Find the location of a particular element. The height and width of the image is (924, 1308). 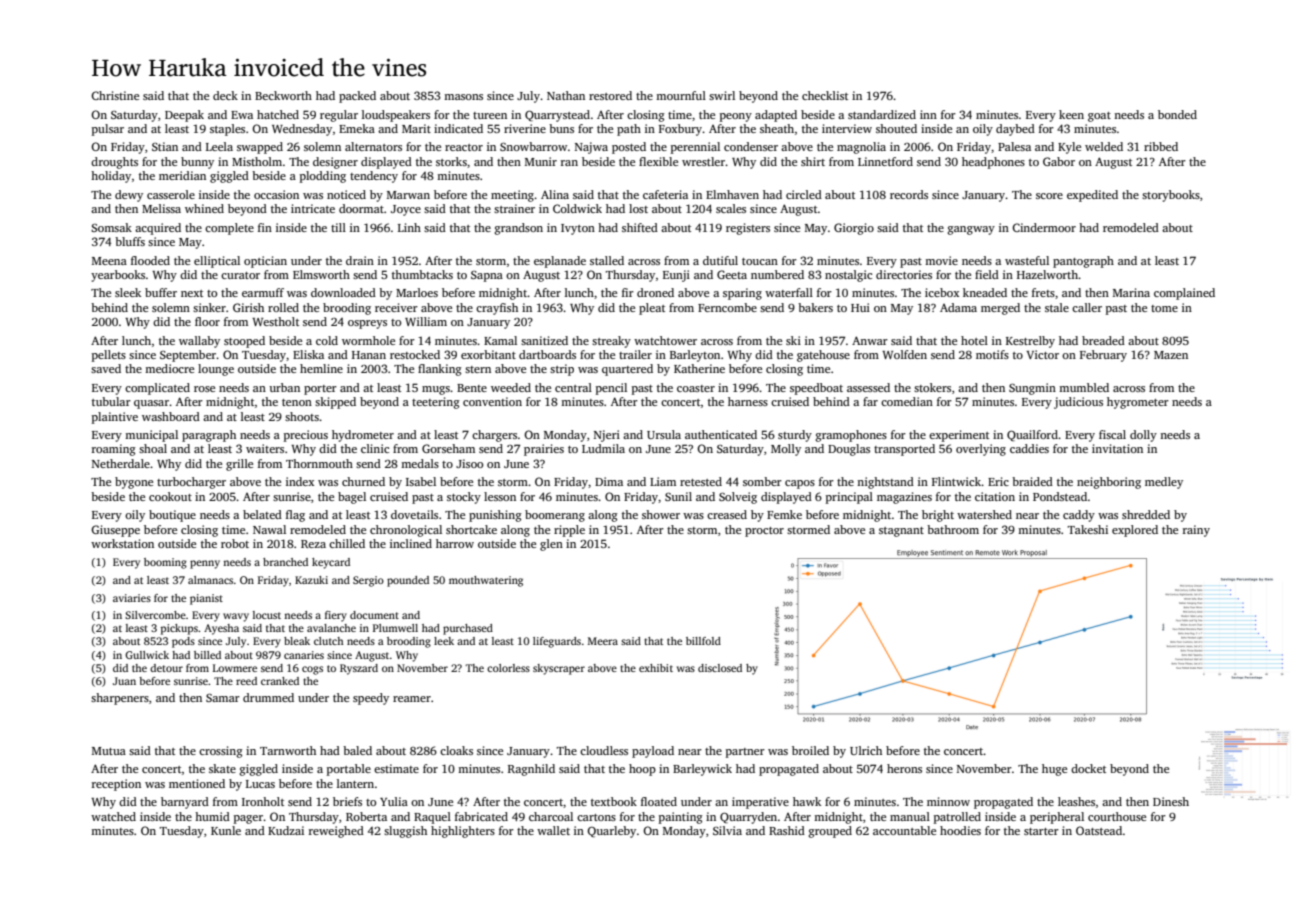

stagnant is located at coordinates (901, 532).
